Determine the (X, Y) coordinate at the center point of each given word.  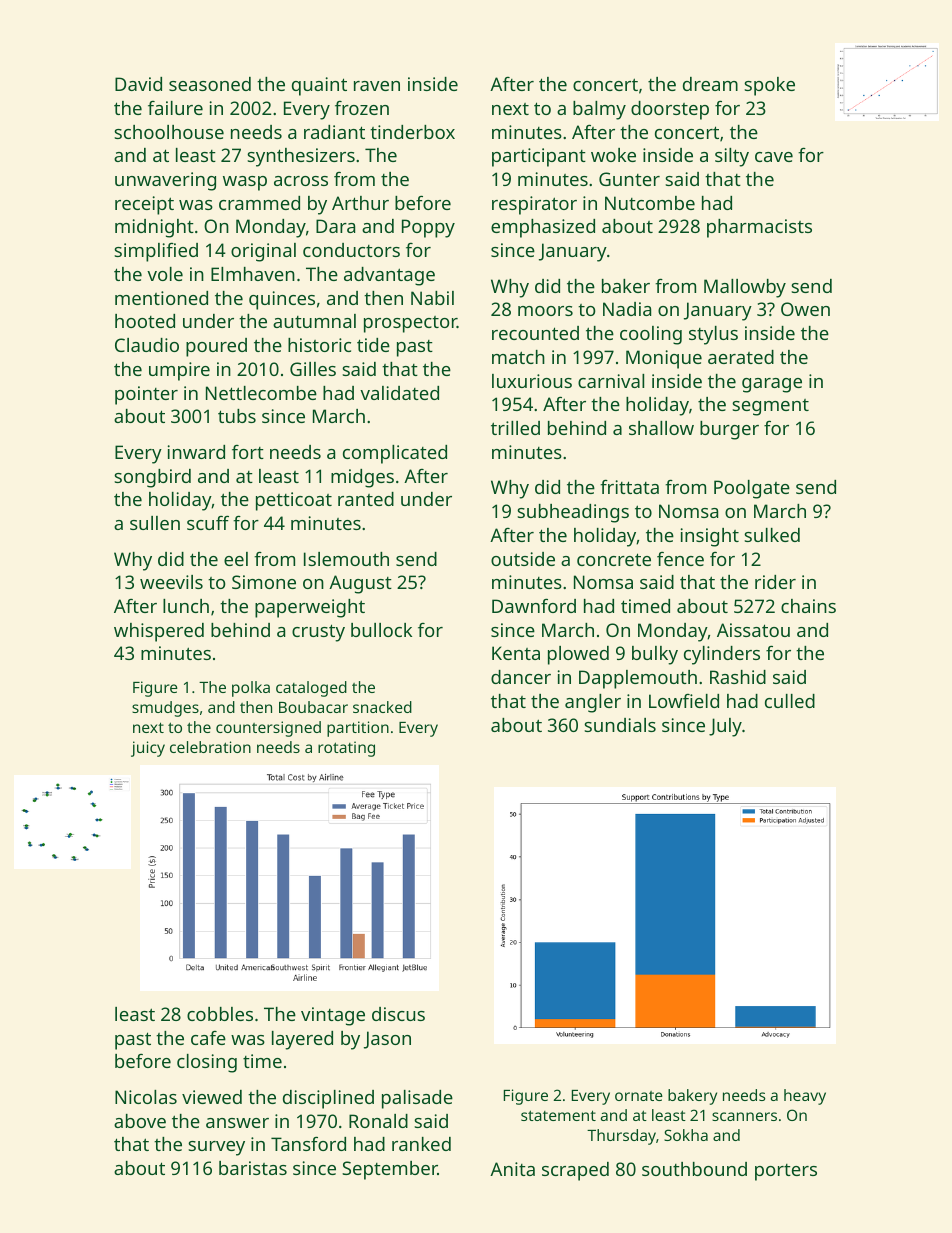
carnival (611, 381)
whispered (159, 632)
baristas (253, 1168)
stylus (713, 335)
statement (558, 1115)
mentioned (161, 298)
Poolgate (752, 489)
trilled (515, 428)
